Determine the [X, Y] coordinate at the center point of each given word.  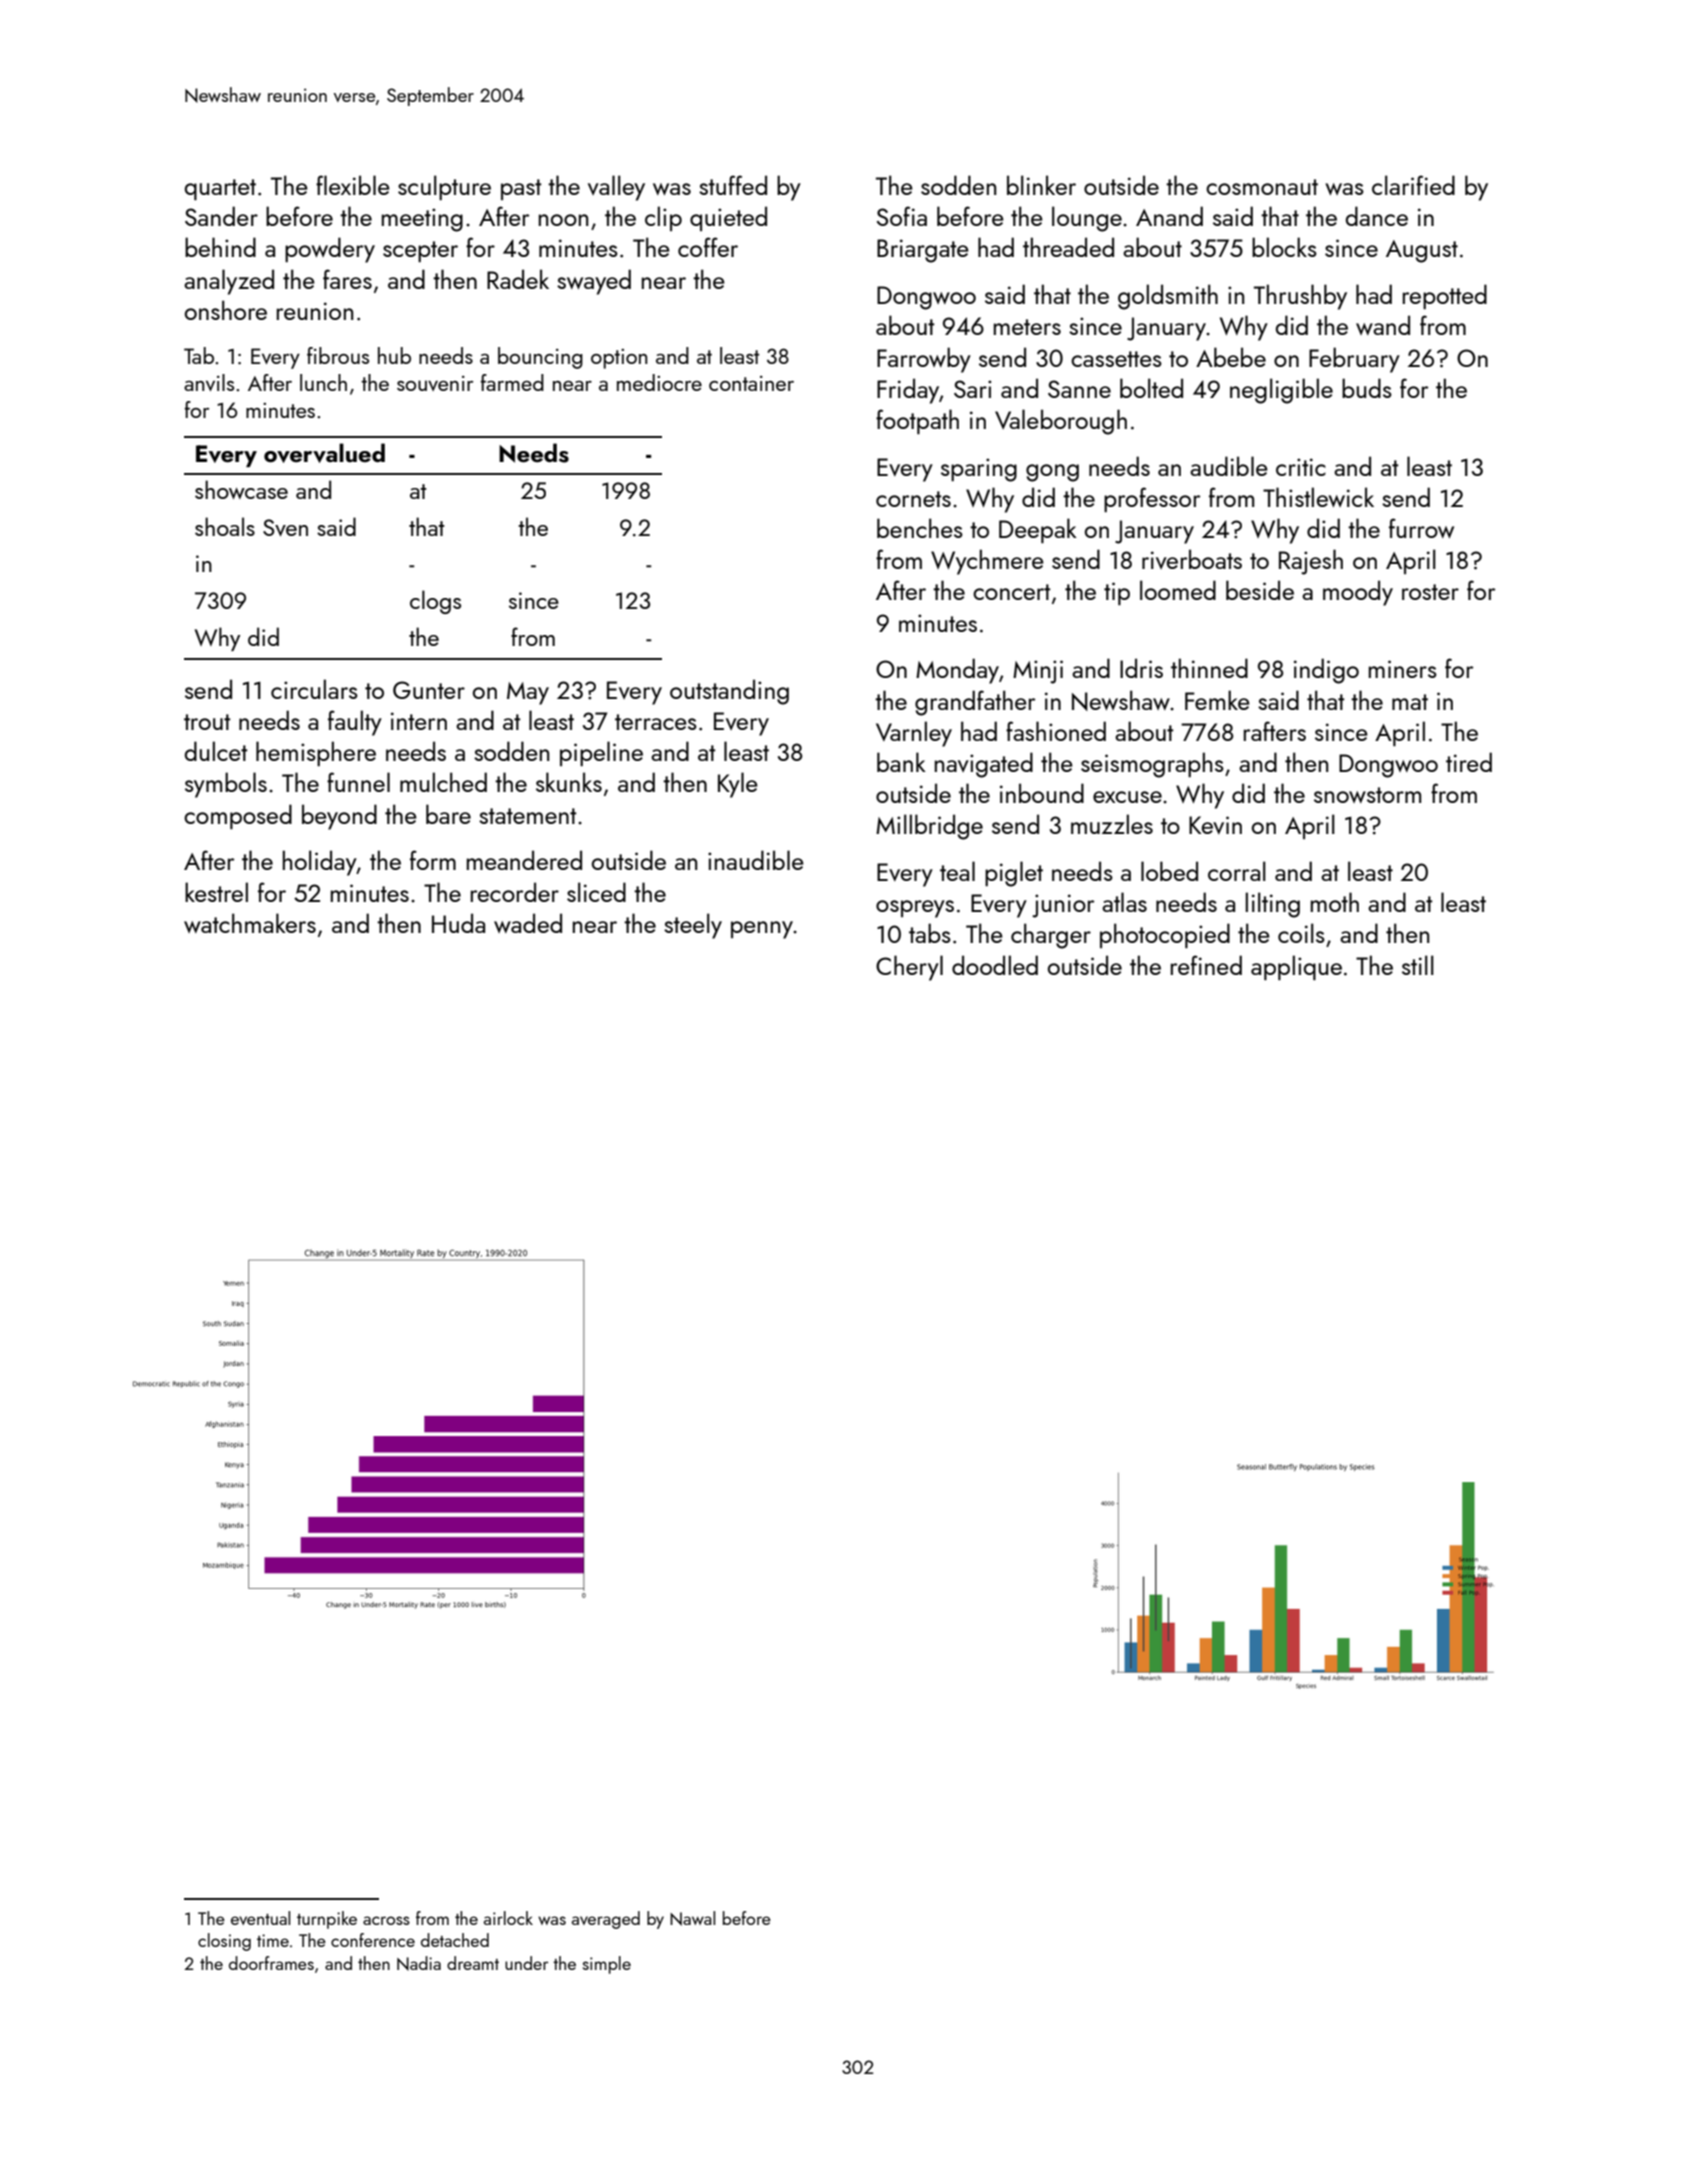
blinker [1041, 185]
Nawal [692, 1918]
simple [607, 1965]
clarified [1413, 185]
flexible [353, 185]
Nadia [419, 1963]
